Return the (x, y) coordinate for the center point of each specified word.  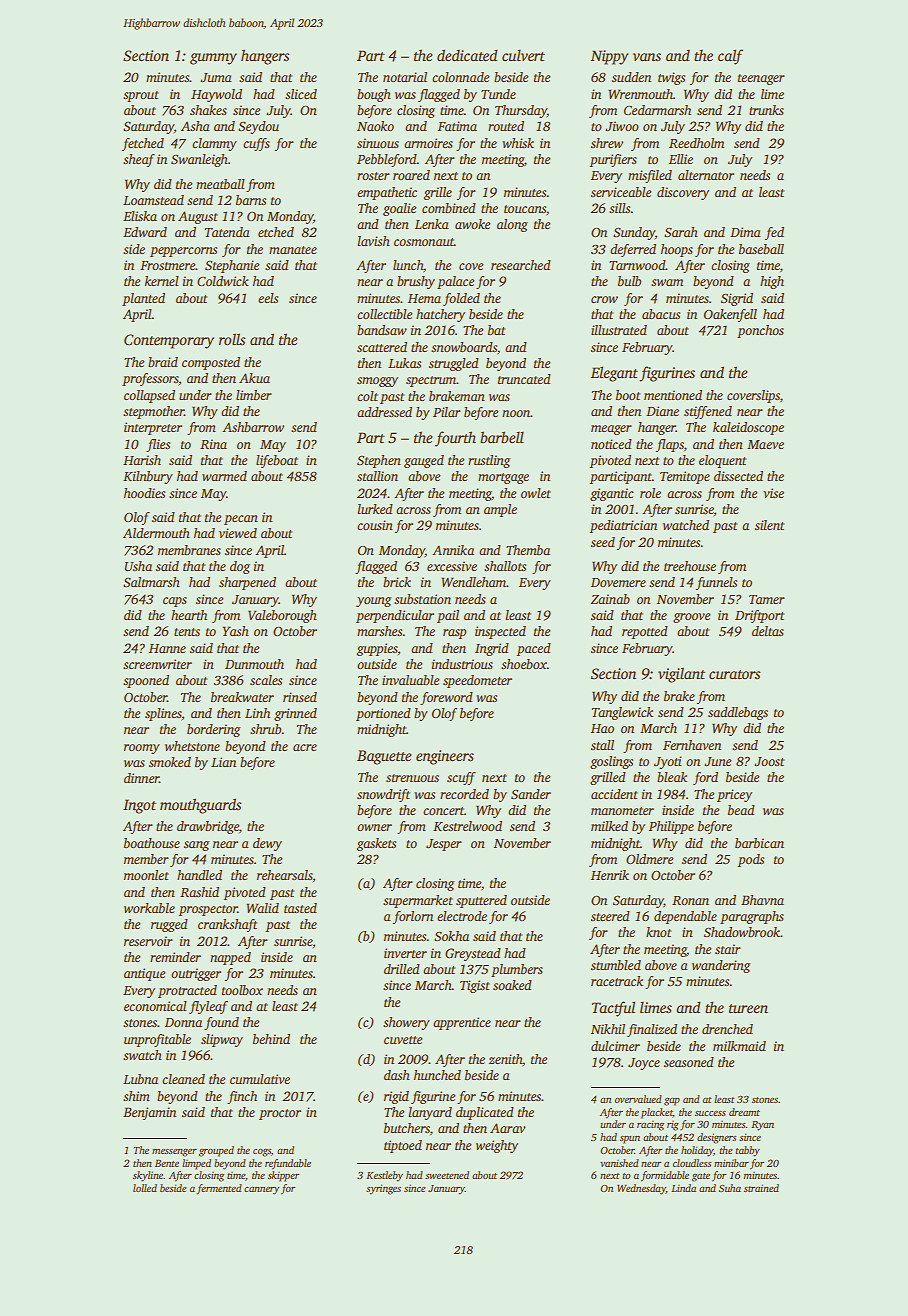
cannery (261, 1191)
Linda (683, 1188)
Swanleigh (199, 160)
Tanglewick (622, 713)
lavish (374, 241)
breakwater (242, 697)
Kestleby (384, 1176)
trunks (766, 110)
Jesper (444, 845)
